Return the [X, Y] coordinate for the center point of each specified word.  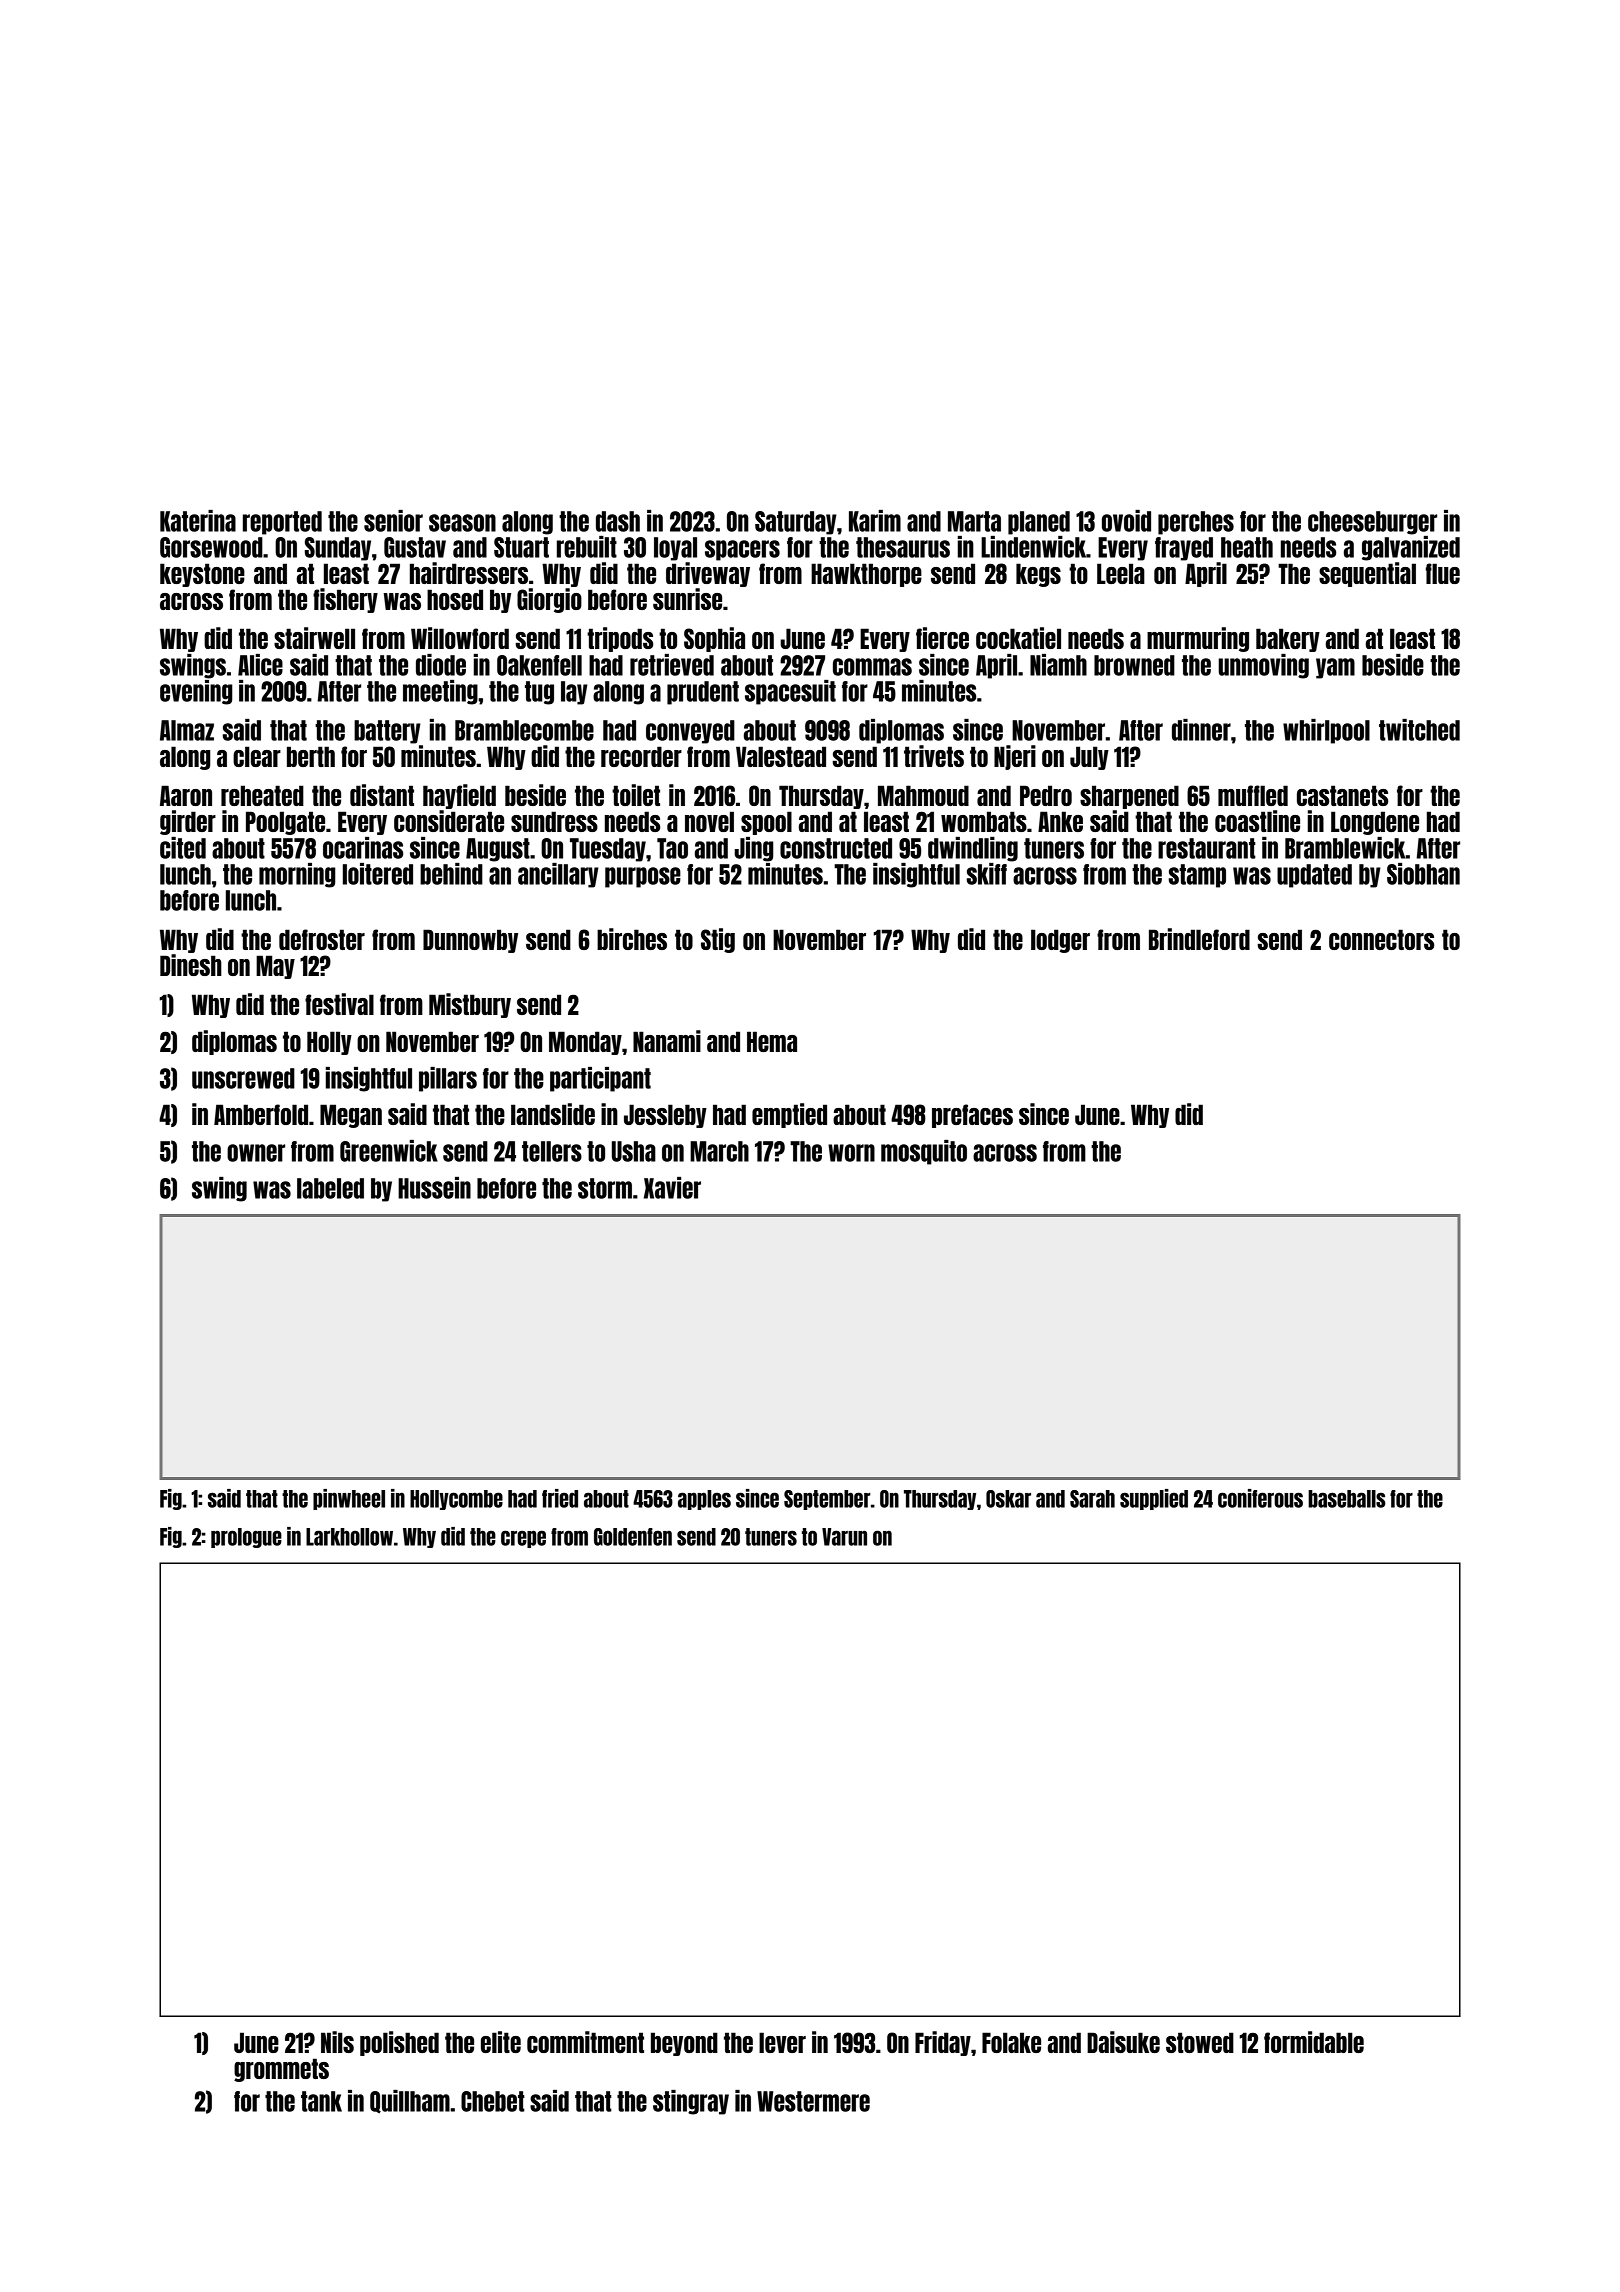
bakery [1288, 640]
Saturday [796, 523]
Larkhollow [349, 1537]
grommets [281, 2070]
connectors [1381, 939]
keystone [202, 575]
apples [704, 1500]
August [498, 850]
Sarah [1092, 1499]
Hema [772, 1041]
